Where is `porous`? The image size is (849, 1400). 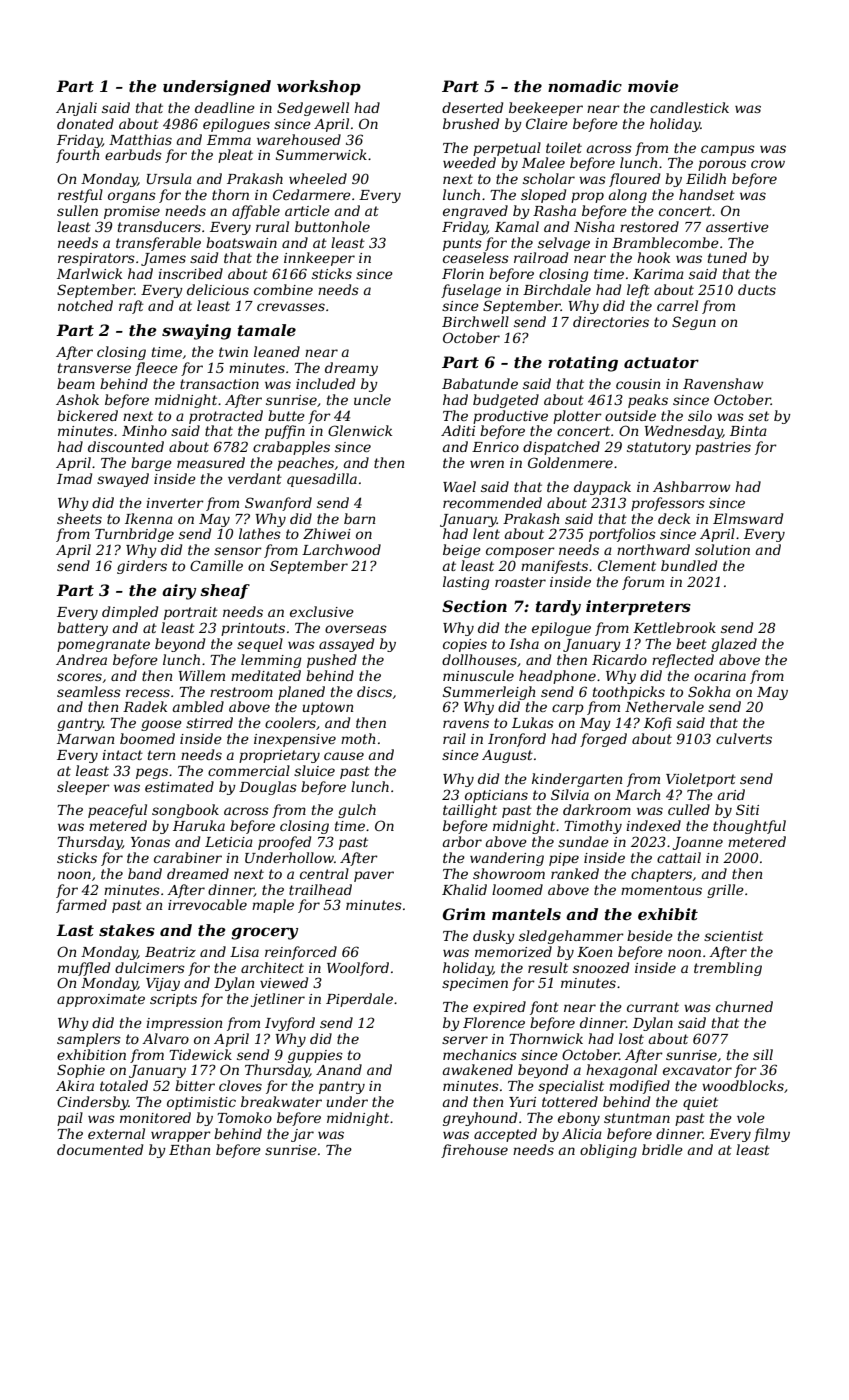 porous is located at coordinates (722, 165).
